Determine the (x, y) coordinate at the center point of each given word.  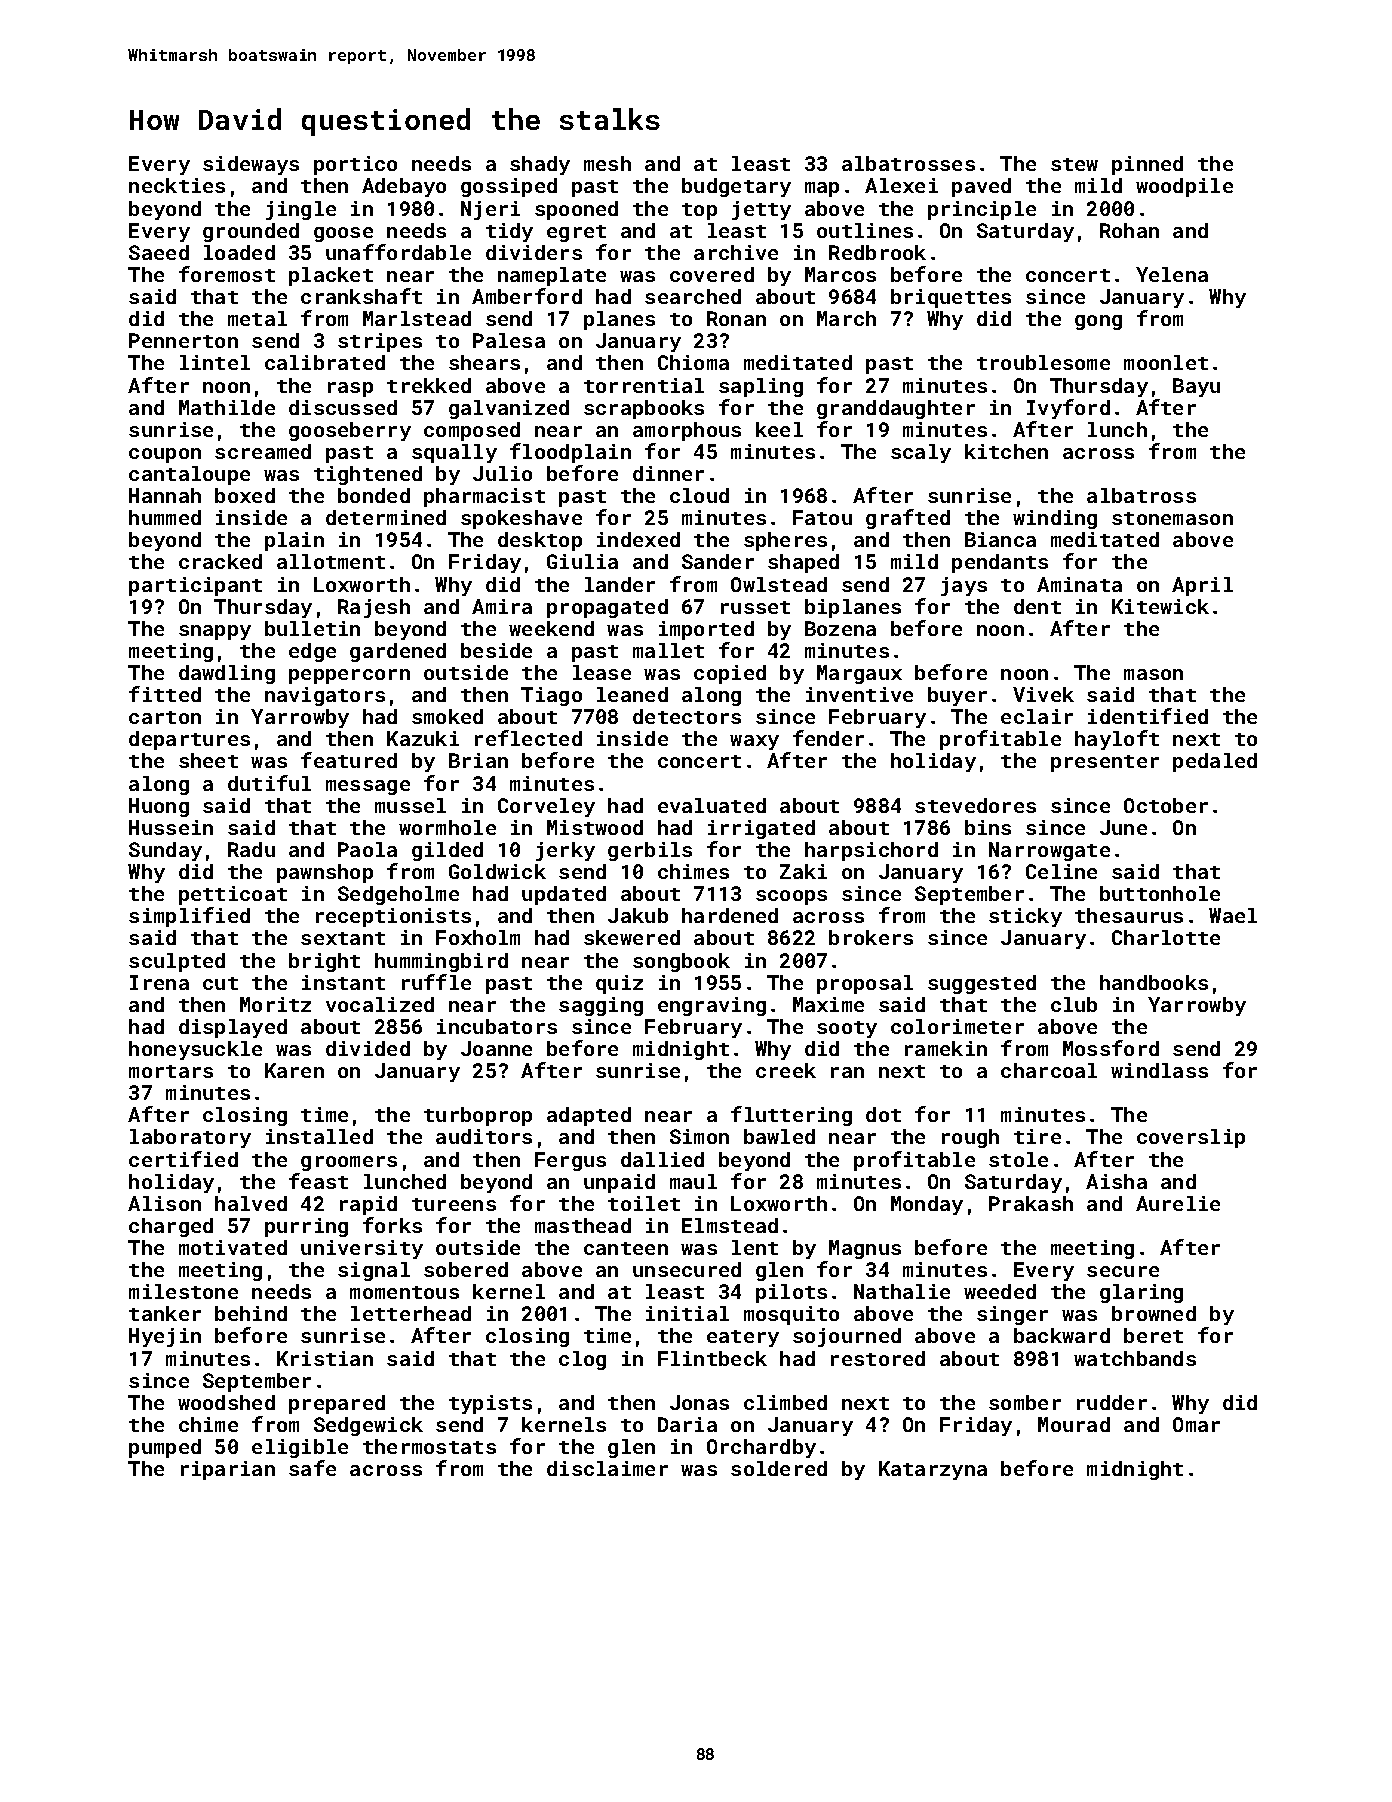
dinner (668, 473)
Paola (367, 849)
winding (1055, 519)
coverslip (1191, 1138)
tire (1037, 1136)
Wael (1233, 915)
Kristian (325, 1358)
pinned (1147, 165)
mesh (607, 163)
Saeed (159, 252)
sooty (847, 1029)
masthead (583, 1225)
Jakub (638, 915)
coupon (165, 455)
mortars (171, 1071)
